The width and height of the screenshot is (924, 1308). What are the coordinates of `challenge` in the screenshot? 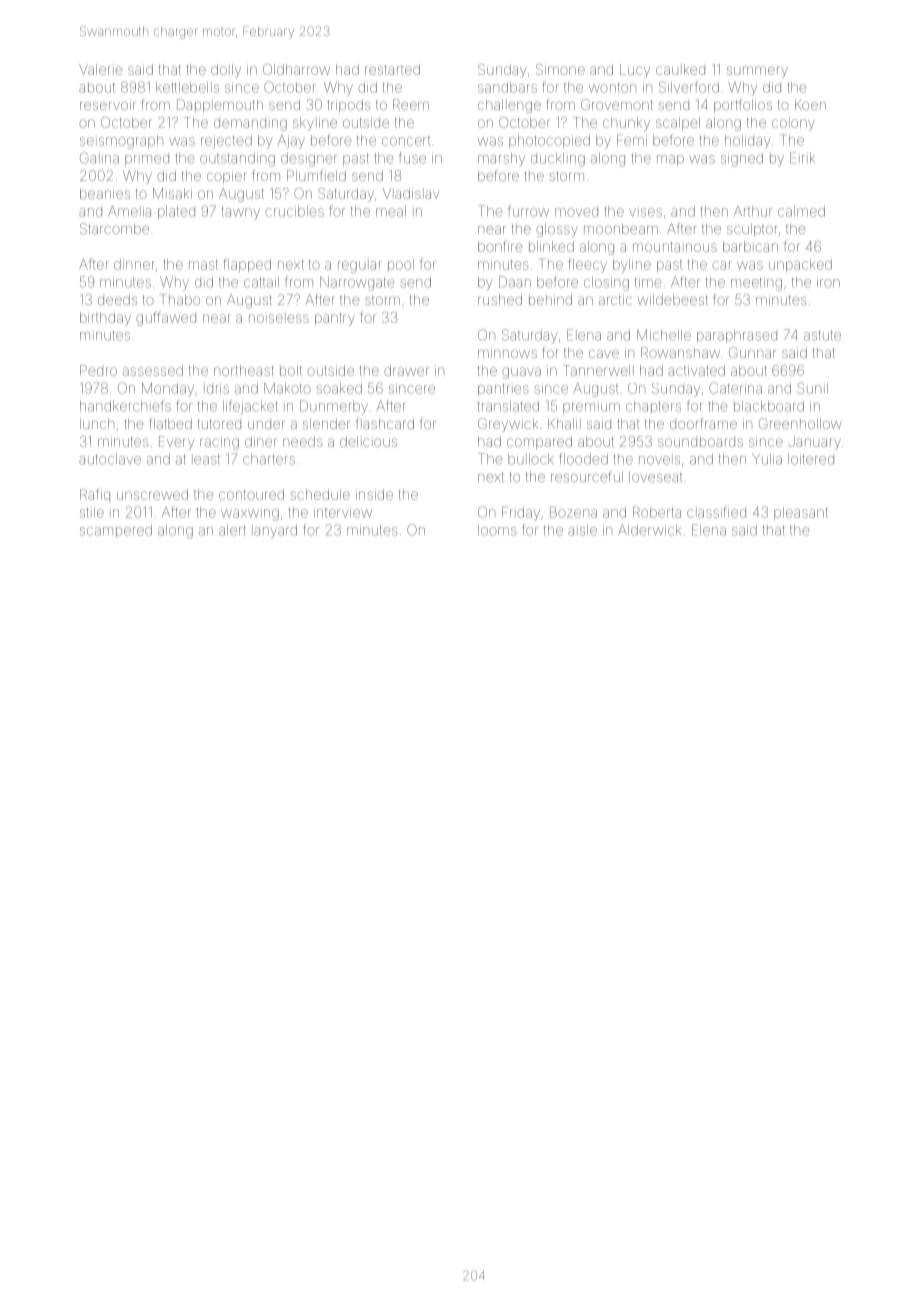 It's located at (509, 106).
